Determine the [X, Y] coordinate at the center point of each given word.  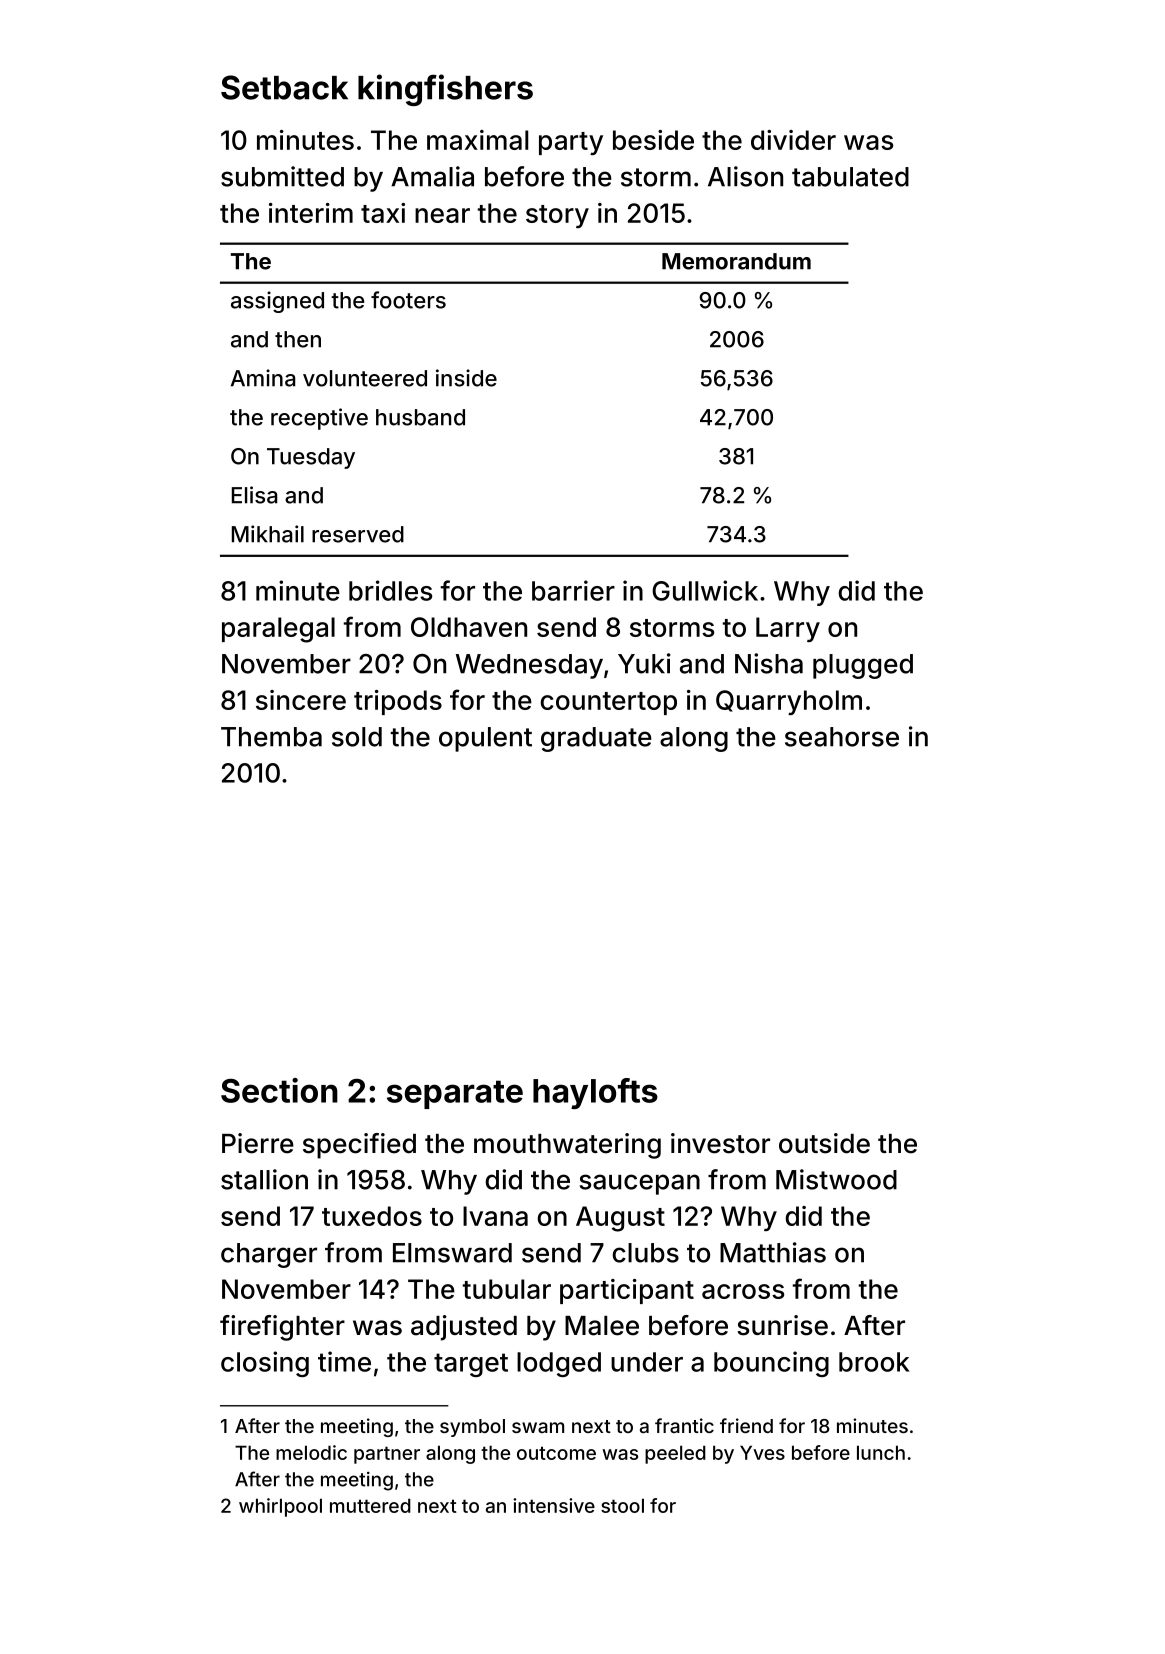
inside [466, 378]
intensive [554, 1505]
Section [279, 1090]
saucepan [640, 1184]
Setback [284, 87]
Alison [745, 176]
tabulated [850, 177]
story [557, 216]
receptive [319, 419]
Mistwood [836, 1179]
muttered [370, 1505]
